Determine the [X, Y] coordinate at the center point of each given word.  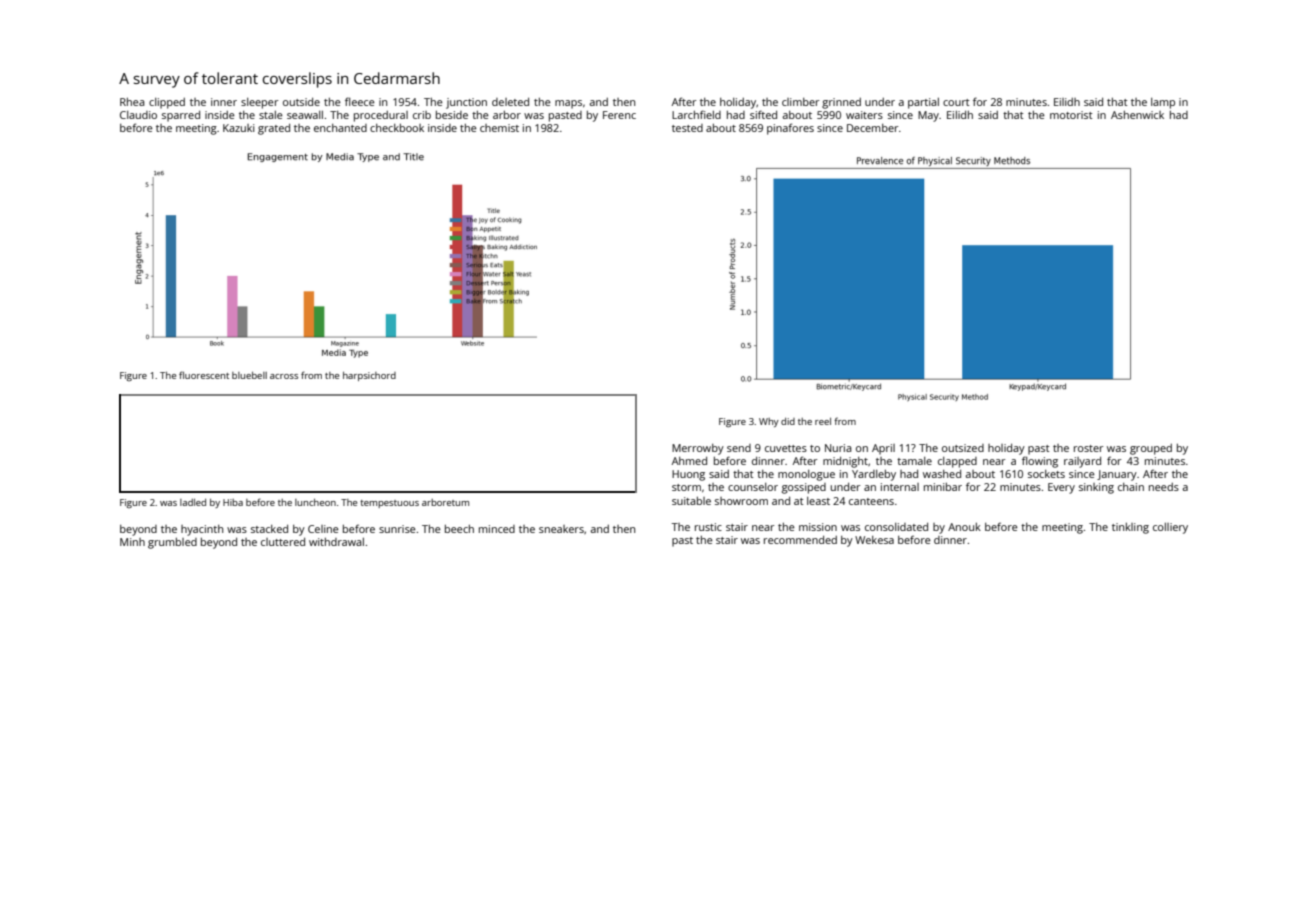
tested [687, 128]
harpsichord [369, 376]
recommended [800, 540]
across [284, 376]
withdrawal [336, 542]
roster [1088, 448]
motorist [1071, 115]
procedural [381, 116]
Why [769, 422]
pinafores [790, 129]
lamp [1163, 103]
